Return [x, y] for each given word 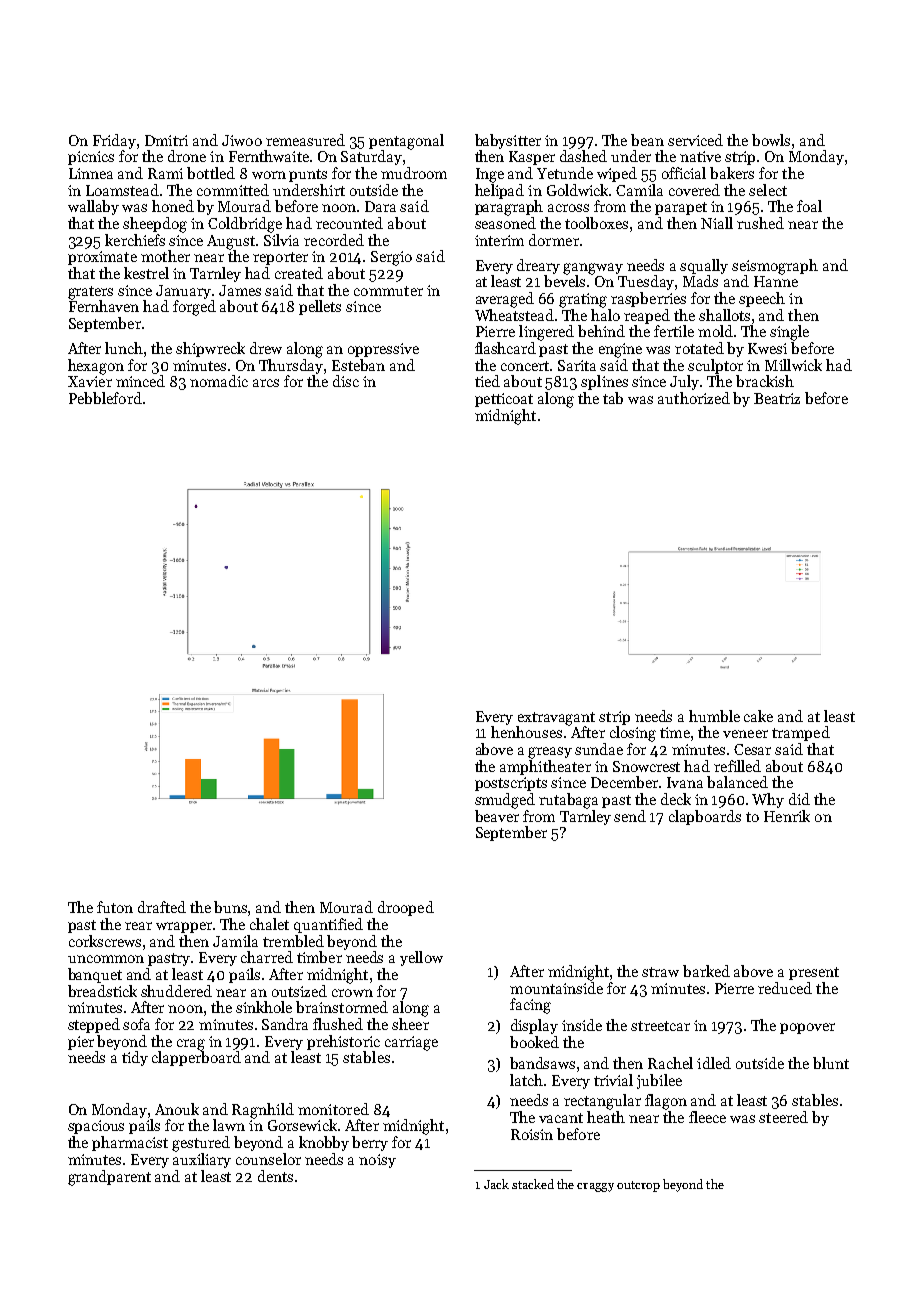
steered [783, 1117]
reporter [280, 258]
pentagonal [406, 142]
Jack [496, 1184]
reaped [647, 316]
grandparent [109, 1178]
